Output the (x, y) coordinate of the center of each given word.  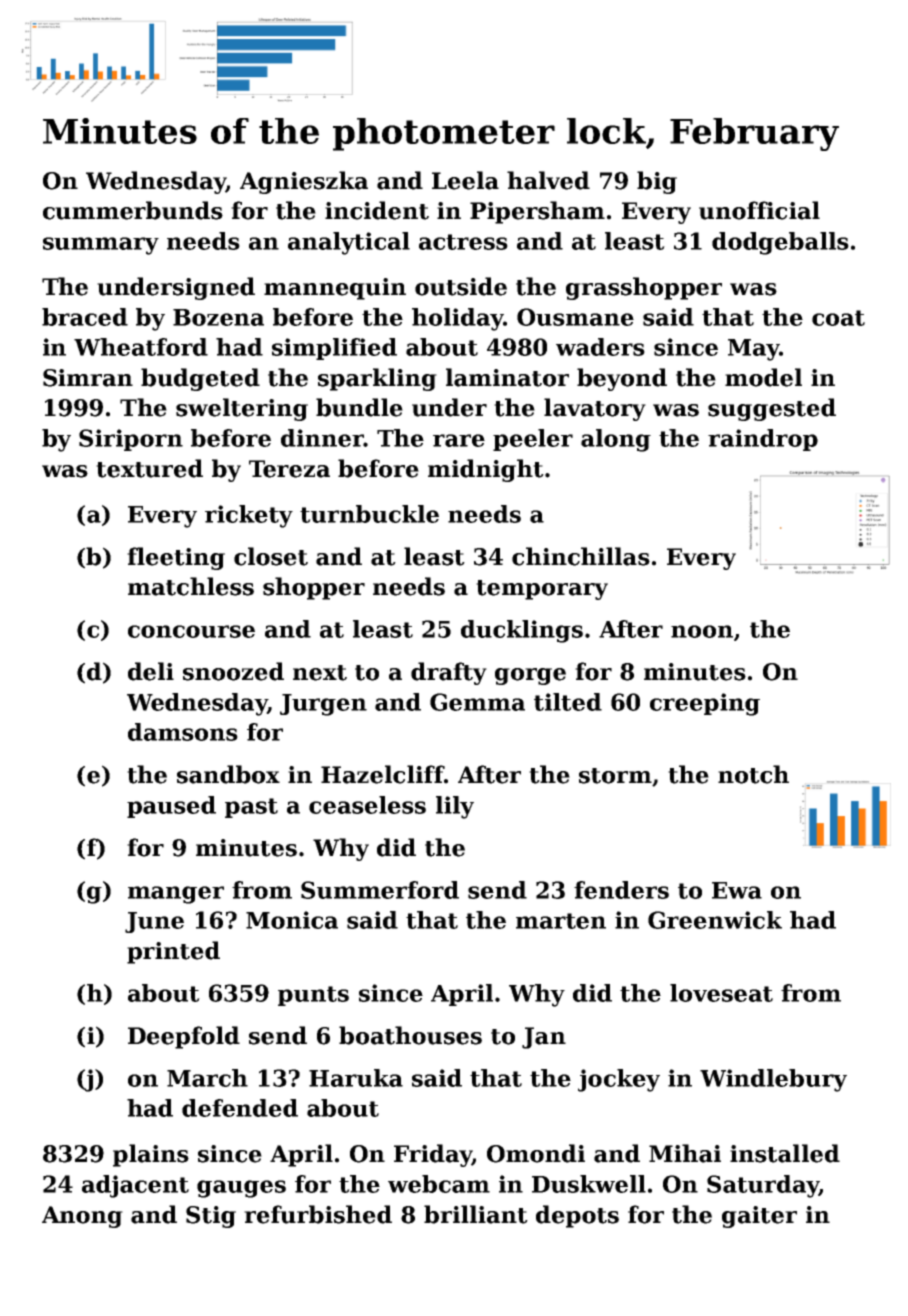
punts (313, 996)
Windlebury (773, 1080)
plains (151, 1155)
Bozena (218, 317)
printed (173, 952)
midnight (486, 470)
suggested (772, 409)
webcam (439, 1184)
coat (838, 318)
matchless (191, 586)
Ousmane (575, 317)
